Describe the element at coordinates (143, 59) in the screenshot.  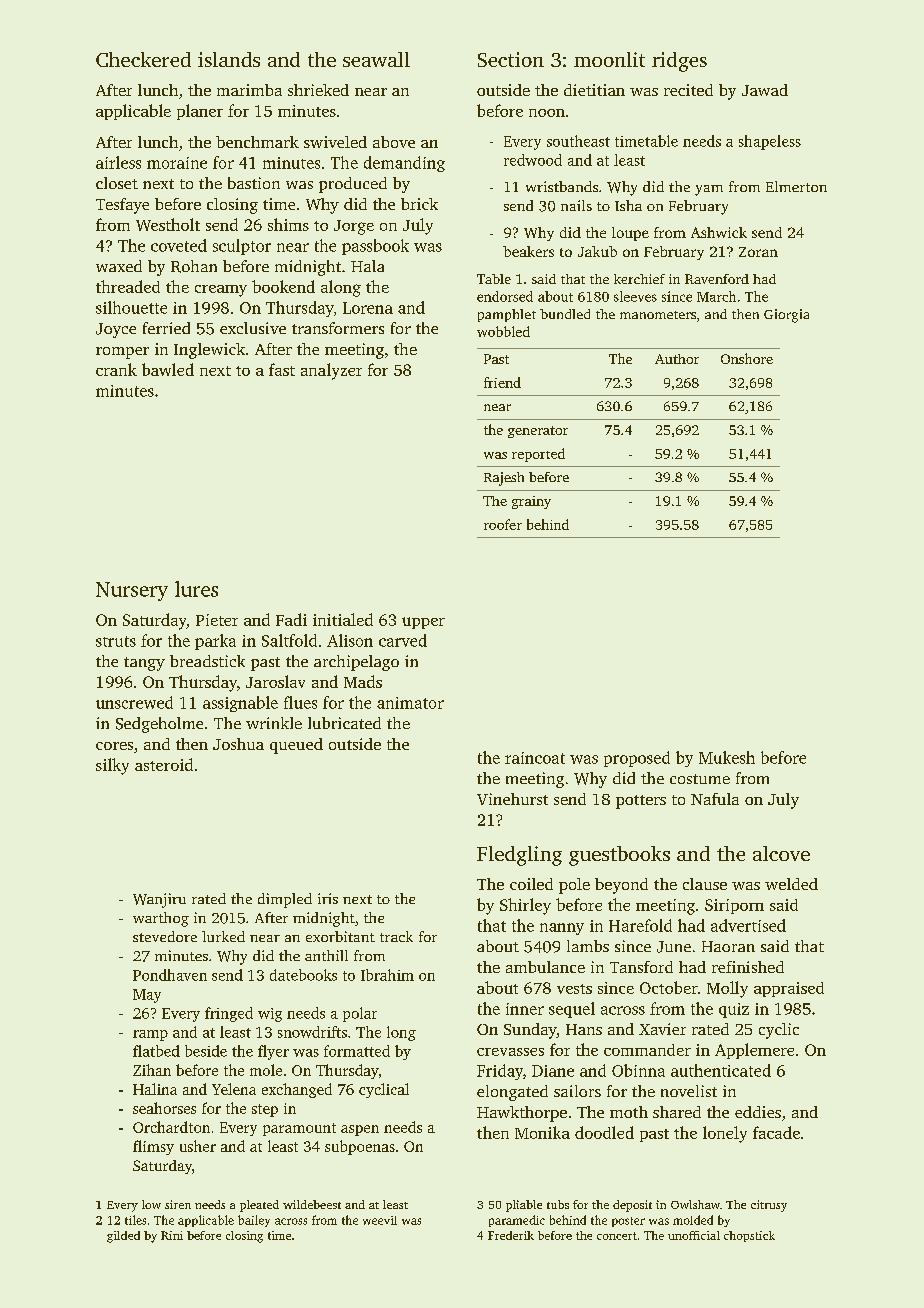
I see `Checkered` at that location.
